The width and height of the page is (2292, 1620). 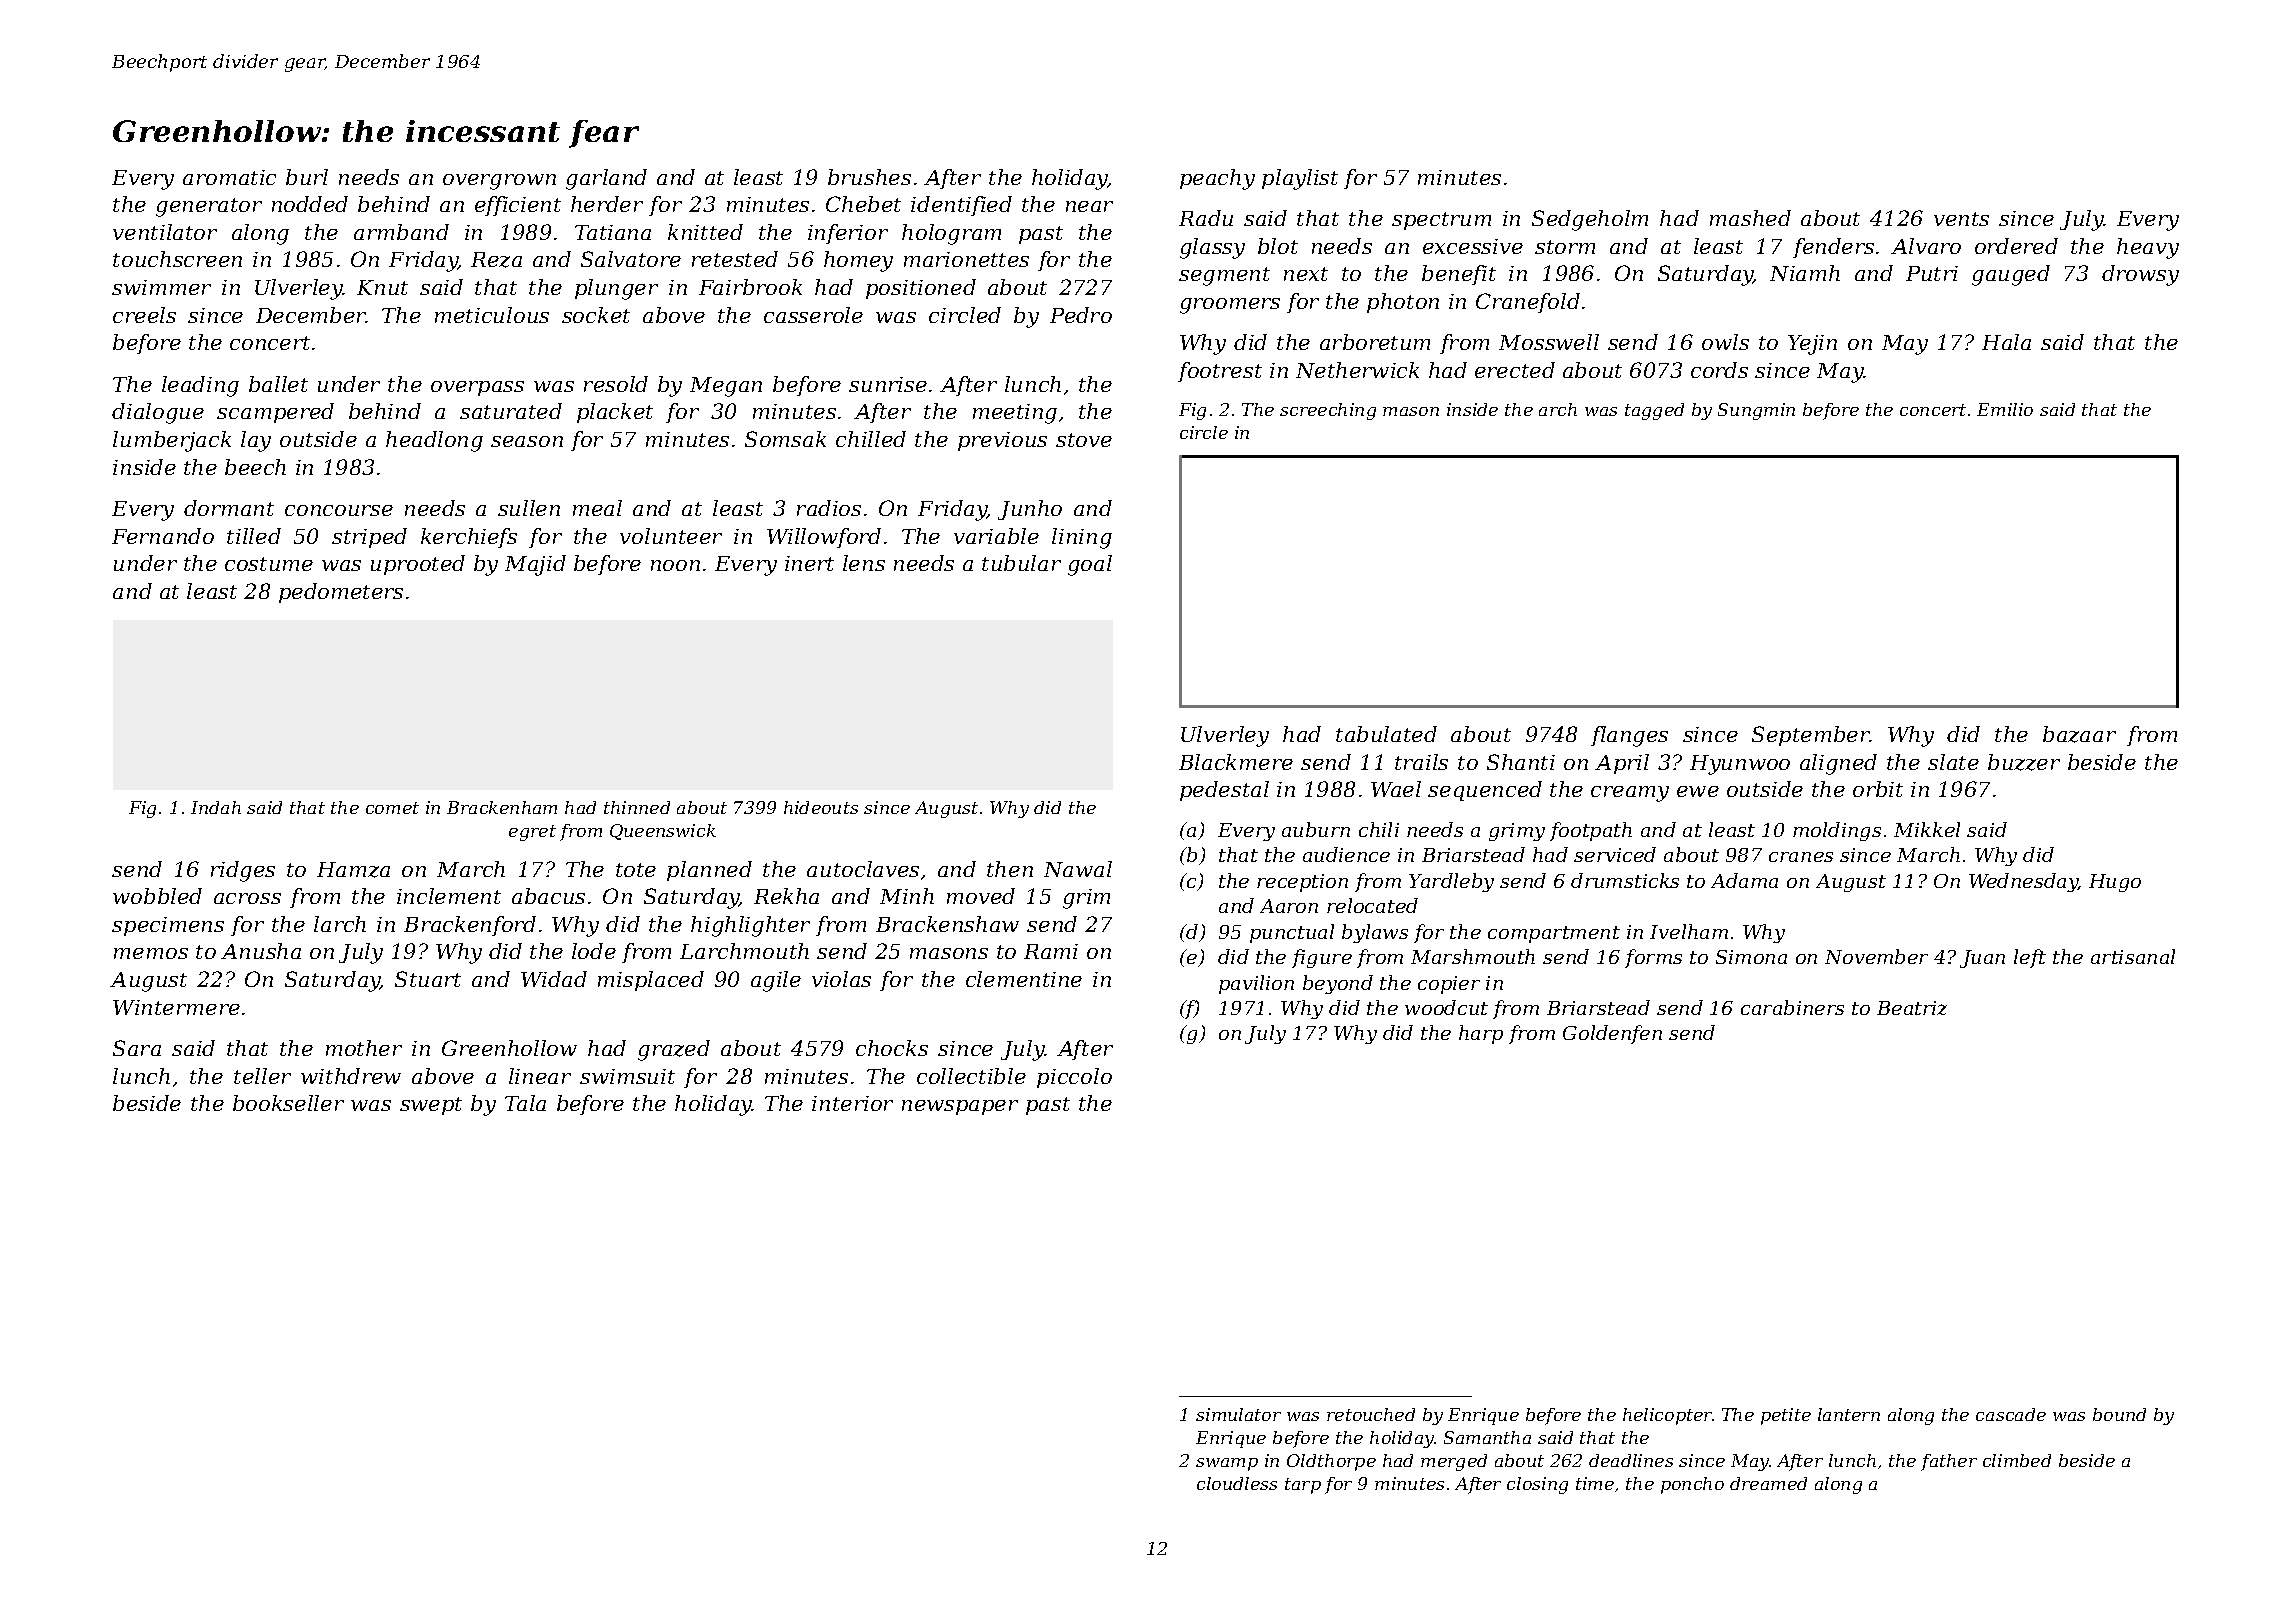 What do you see at coordinates (1227, 1464) in the page?
I see `swamp` at bounding box center [1227, 1464].
